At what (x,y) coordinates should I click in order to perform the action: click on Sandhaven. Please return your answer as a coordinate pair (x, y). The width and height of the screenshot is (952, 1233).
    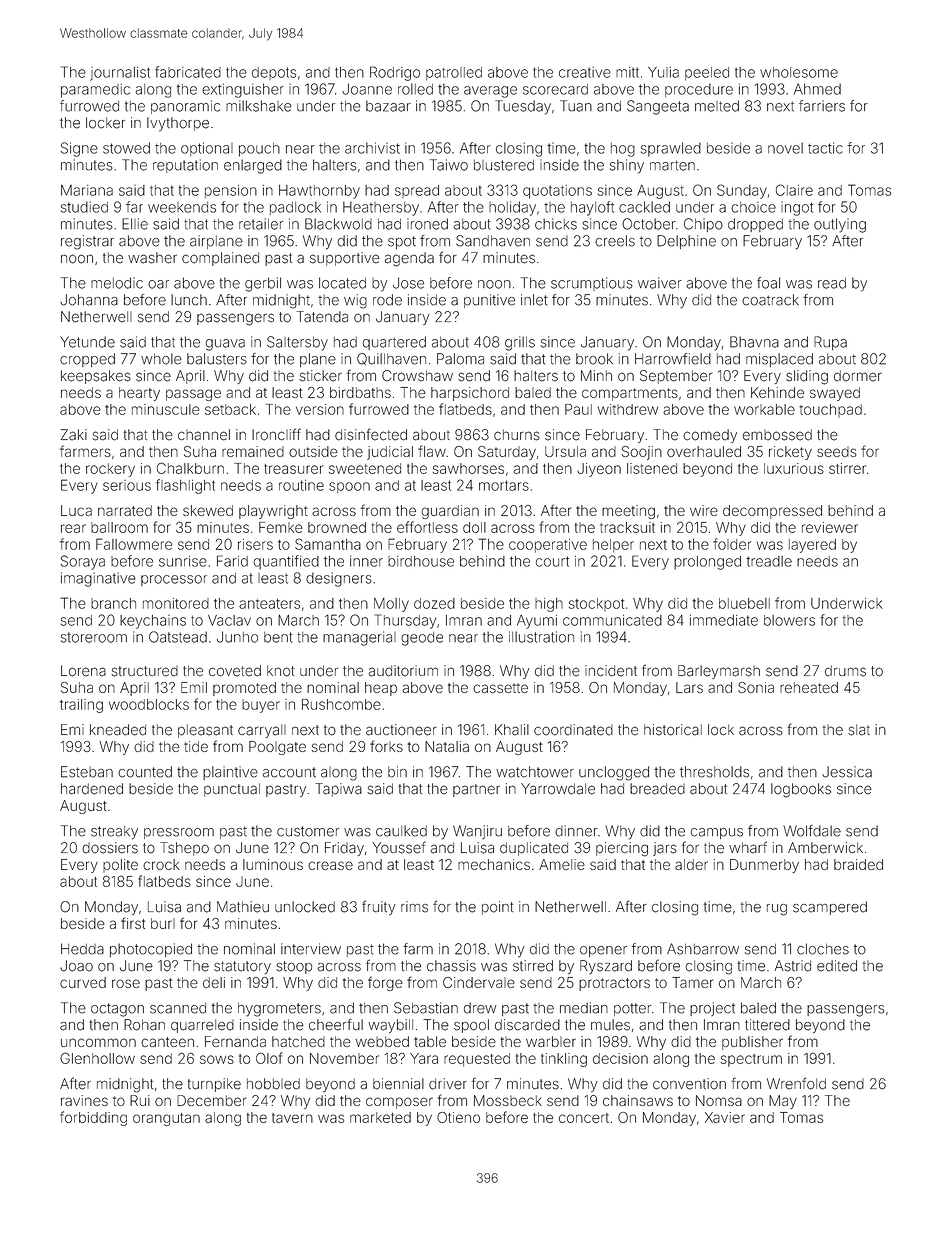
    Looking at the image, I should click on (493, 241).
